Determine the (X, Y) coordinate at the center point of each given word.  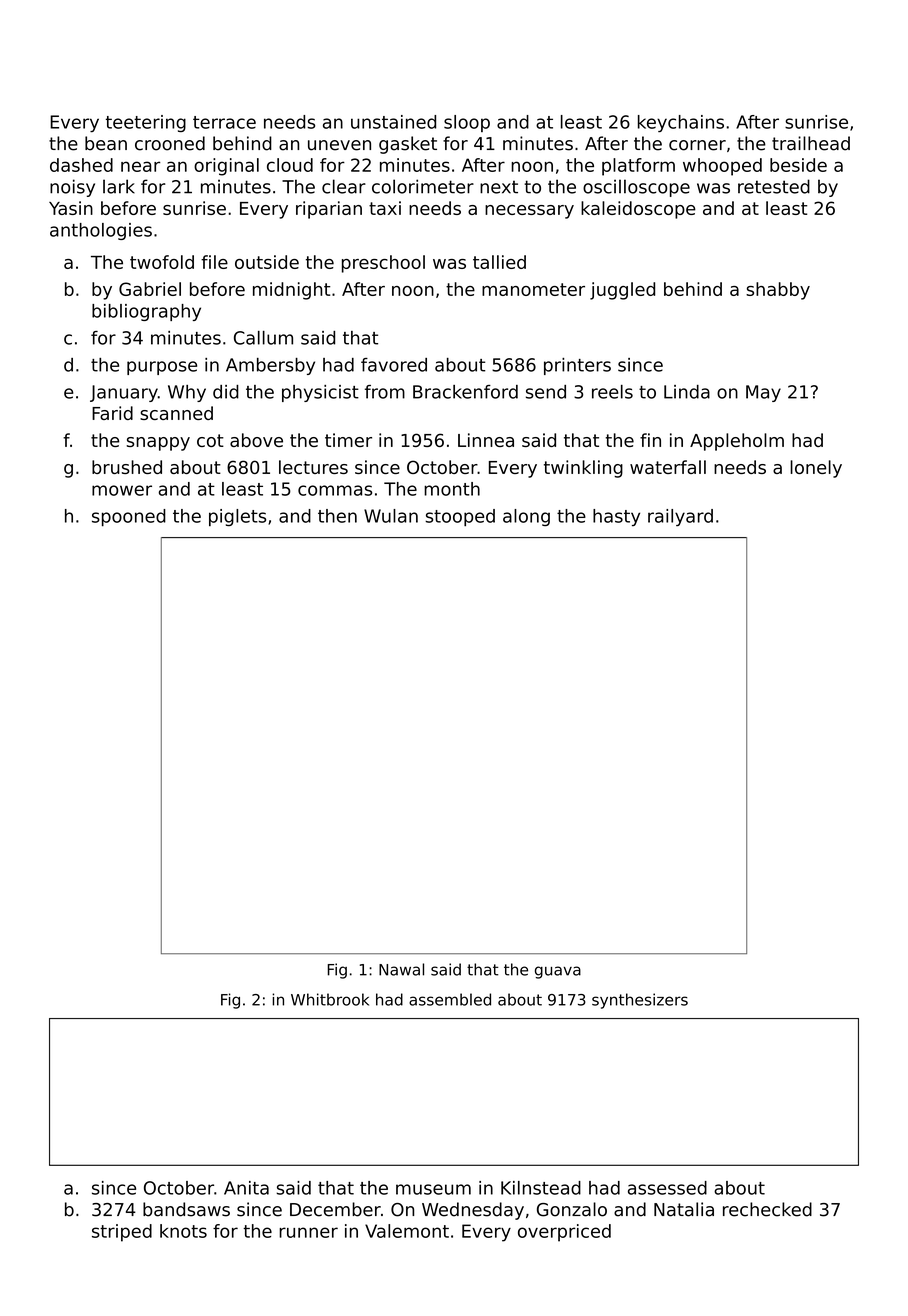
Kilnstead (541, 1188)
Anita (246, 1188)
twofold (162, 262)
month (452, 489)
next (499, 187)
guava (558, 972)
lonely (816, 469)
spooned (129, 517)
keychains (681, 123)
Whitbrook (330, 999)
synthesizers (640, 1001)
